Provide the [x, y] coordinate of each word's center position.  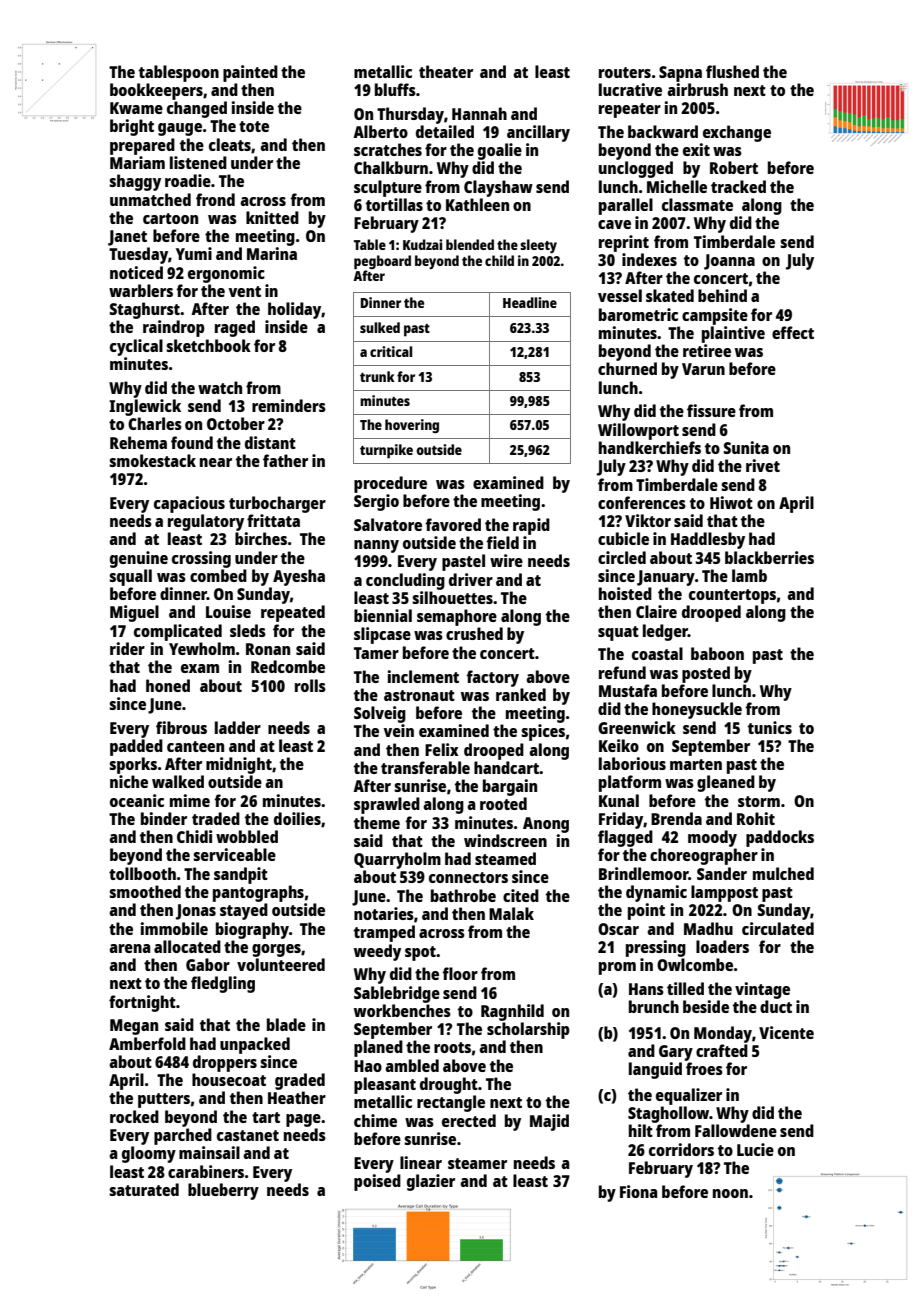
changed [197, 109]
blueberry [223, 1191]
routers [625, 72]
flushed [732, 71]
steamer [477, 1163]
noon [730, 1193]
